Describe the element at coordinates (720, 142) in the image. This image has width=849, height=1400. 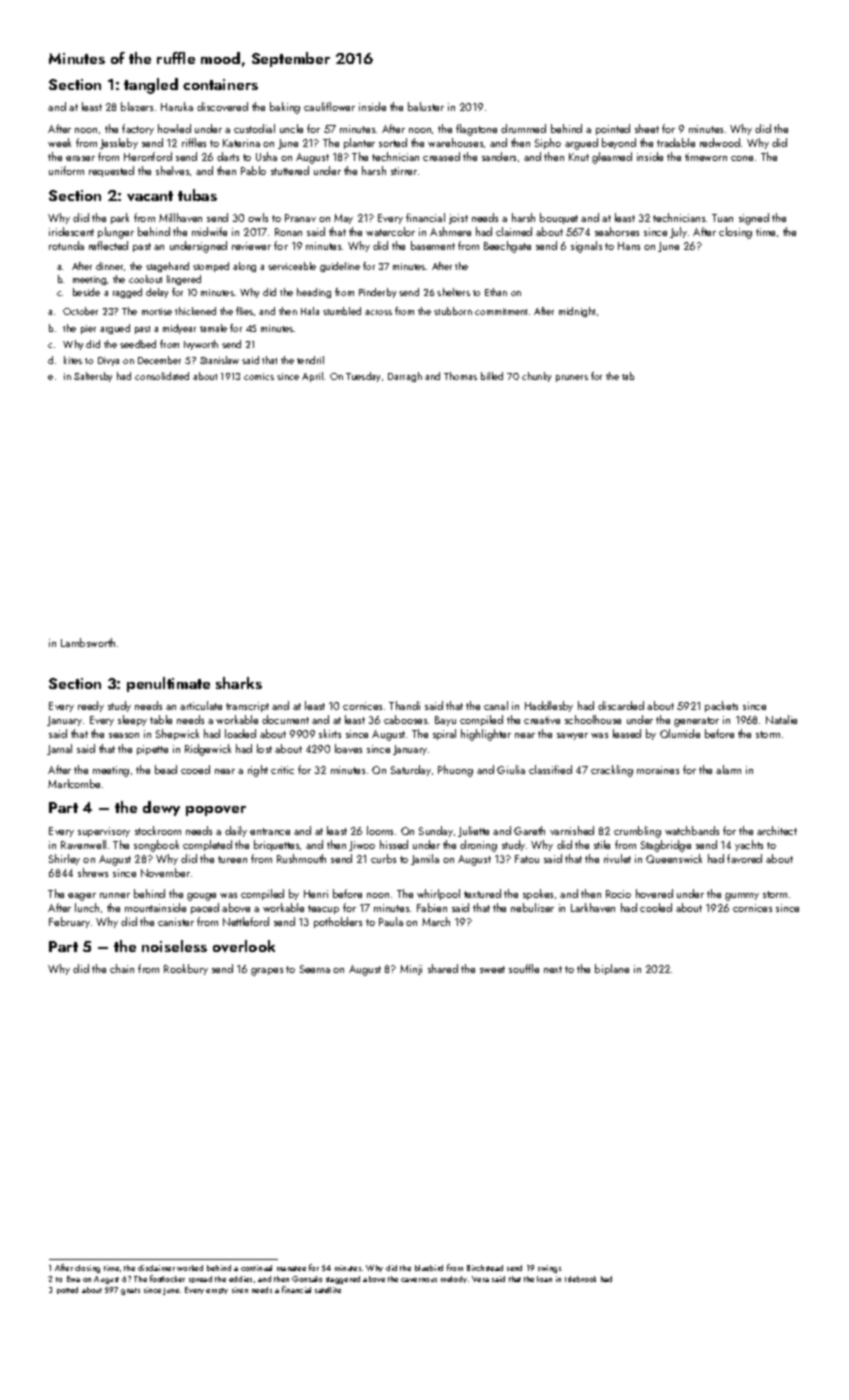
I see `redwood` at that location.
